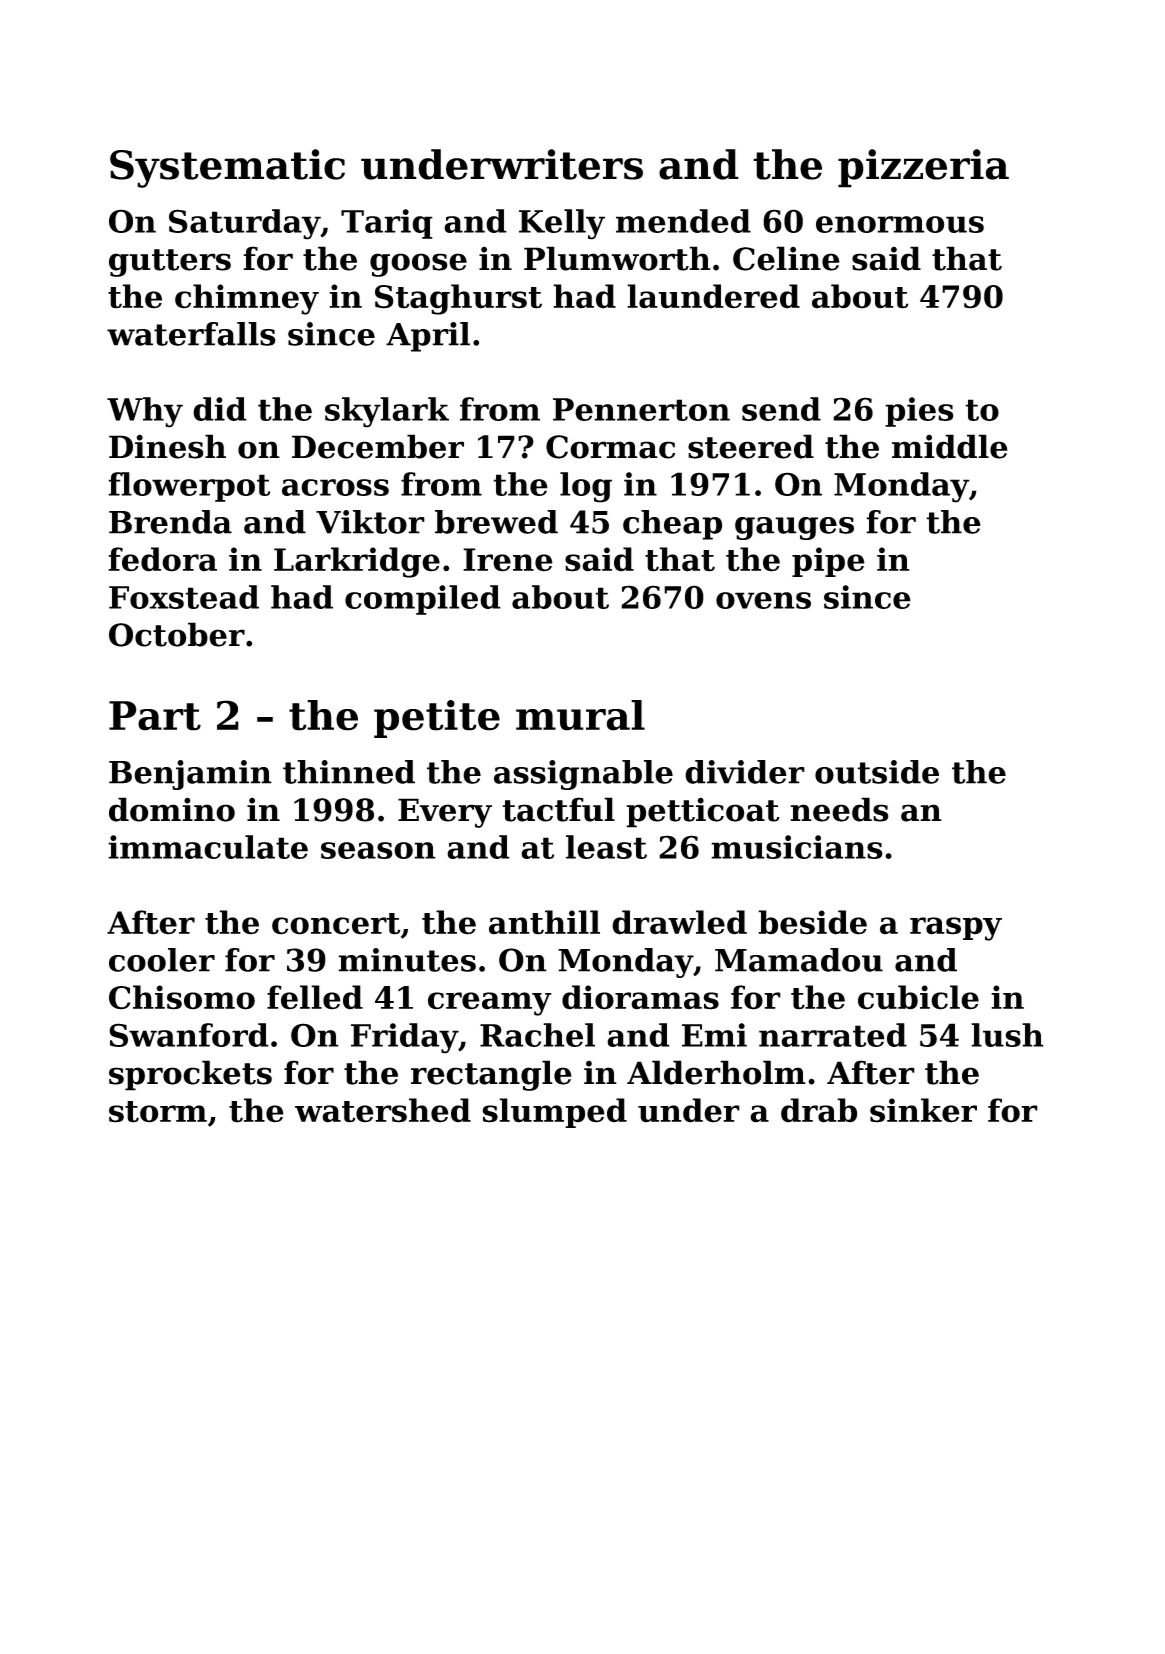 The height and width of the document is (1654, 1165). I want to click on April, so click(428, 337).
